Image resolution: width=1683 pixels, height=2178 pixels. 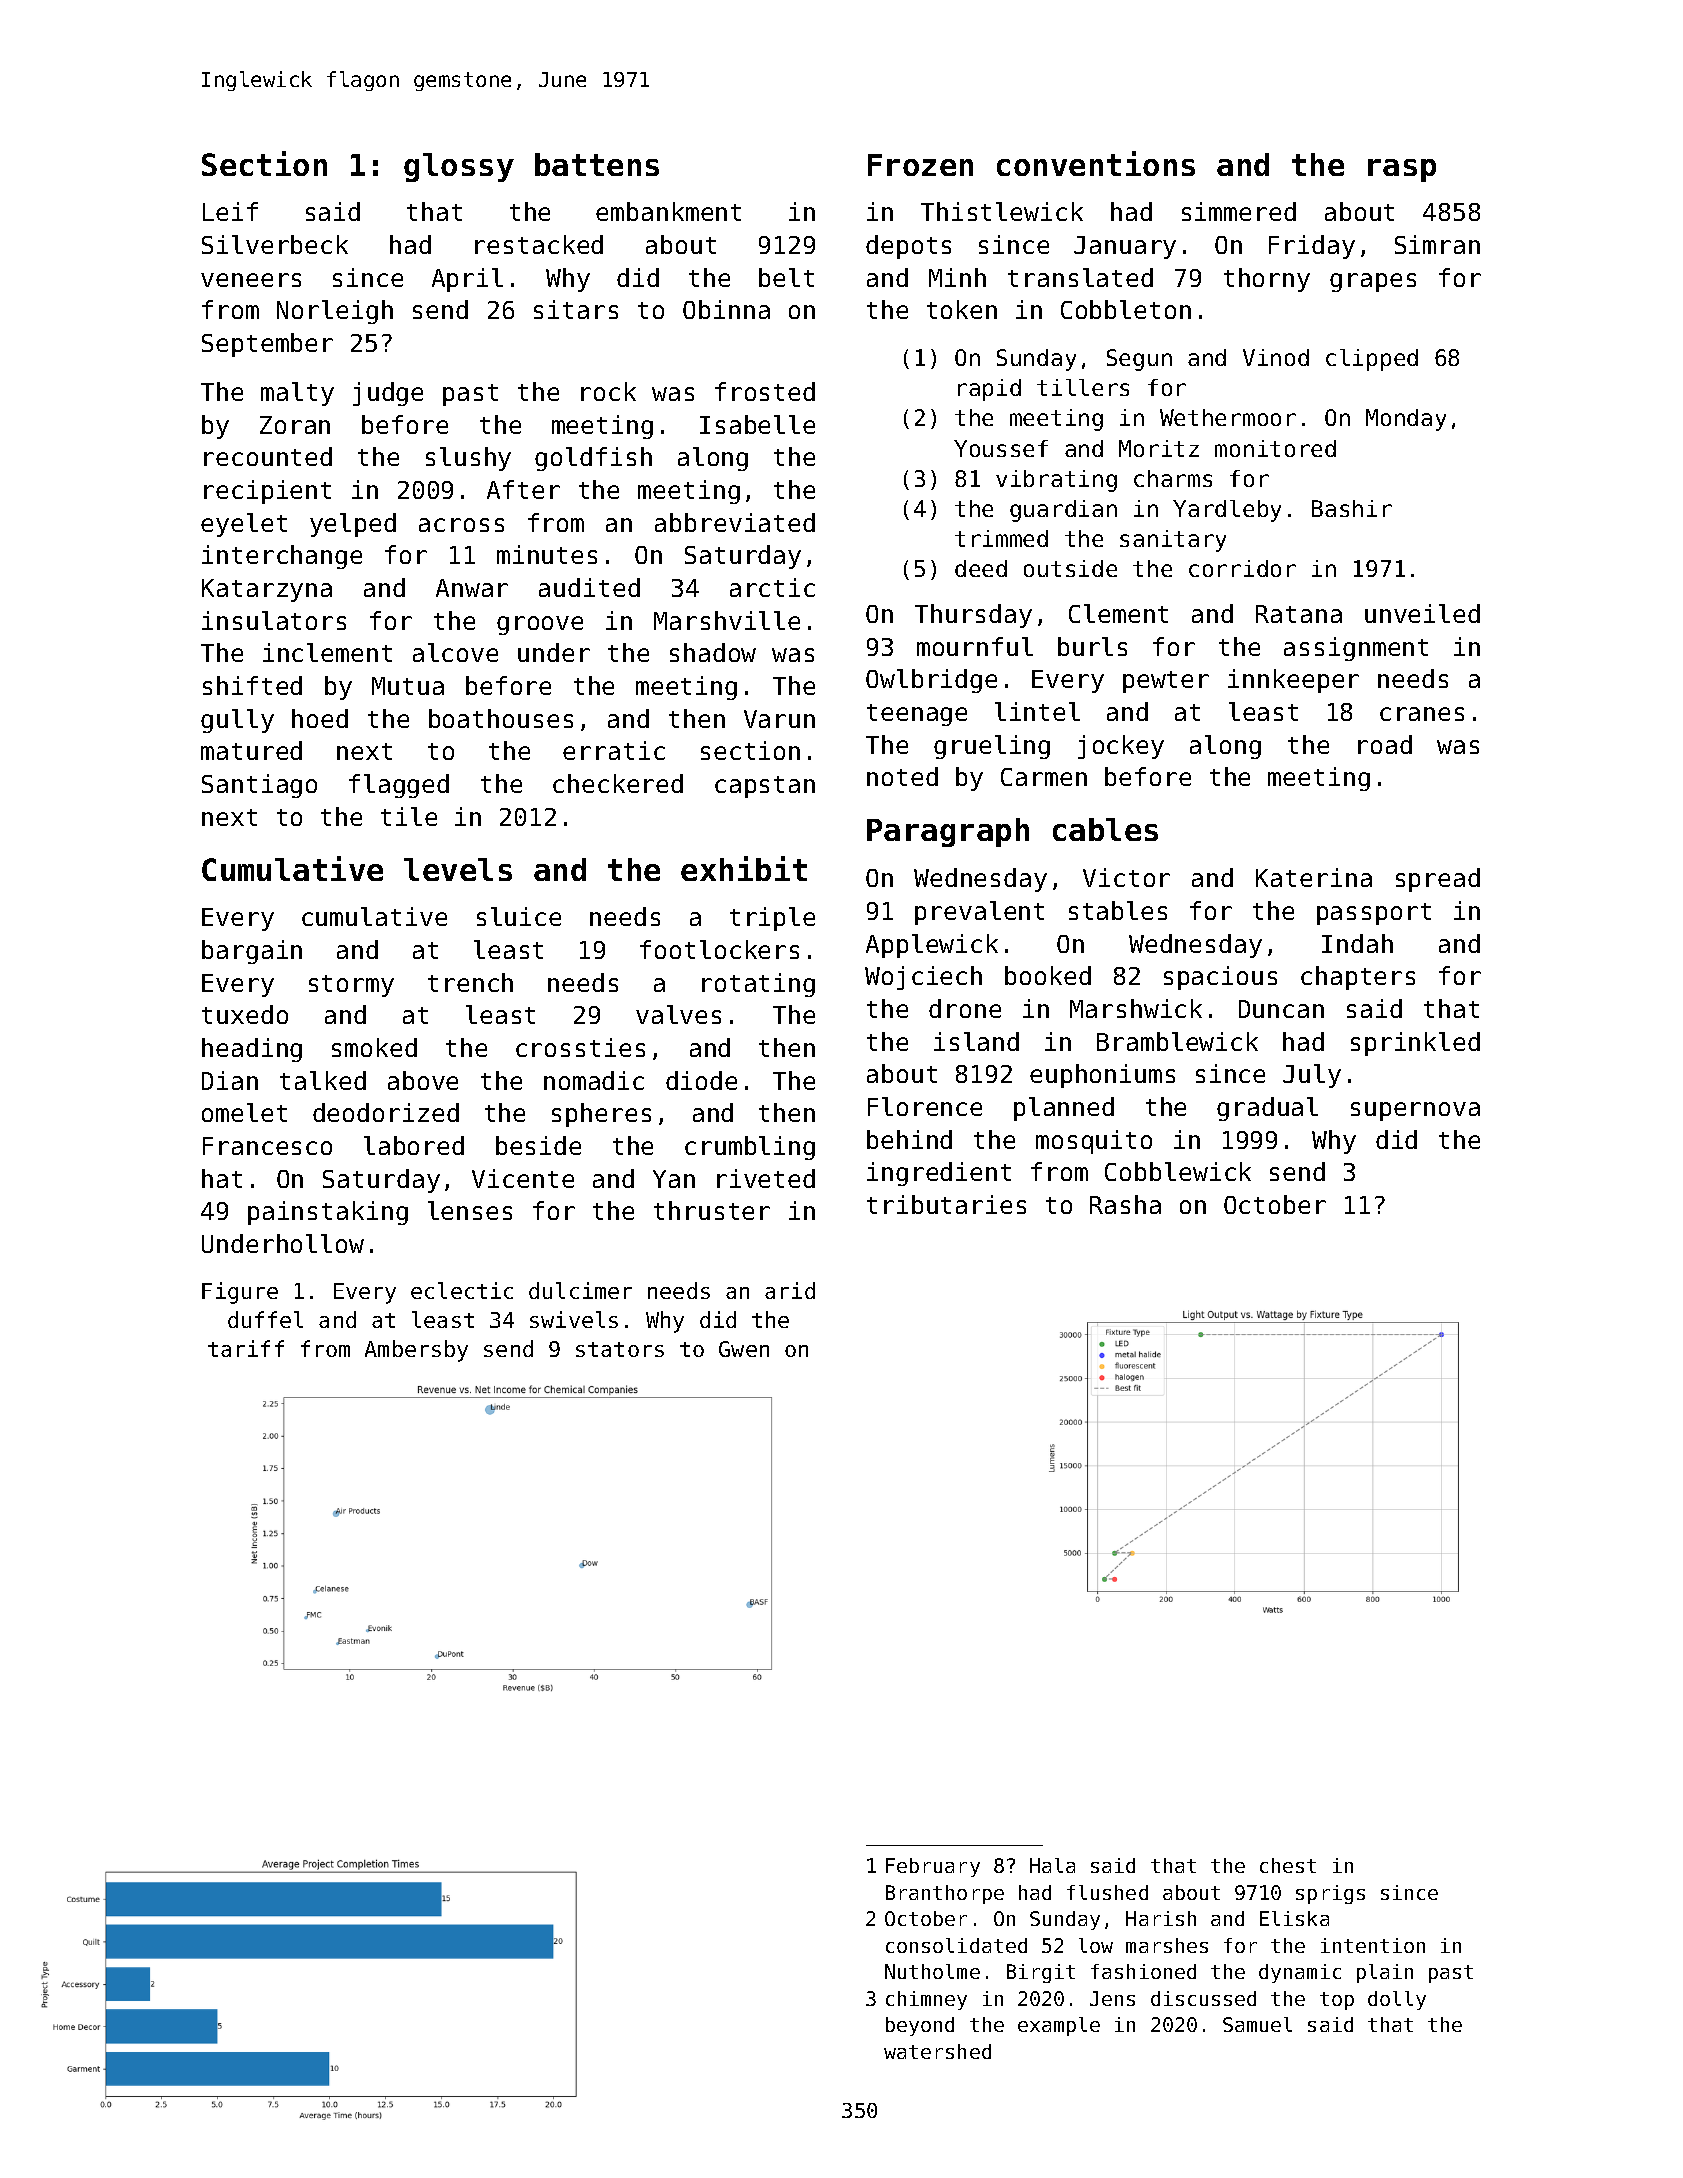 What do you see at coordinates (297, 394) in the screenshot?
I see `malty` at bounding box center [297, 394].
